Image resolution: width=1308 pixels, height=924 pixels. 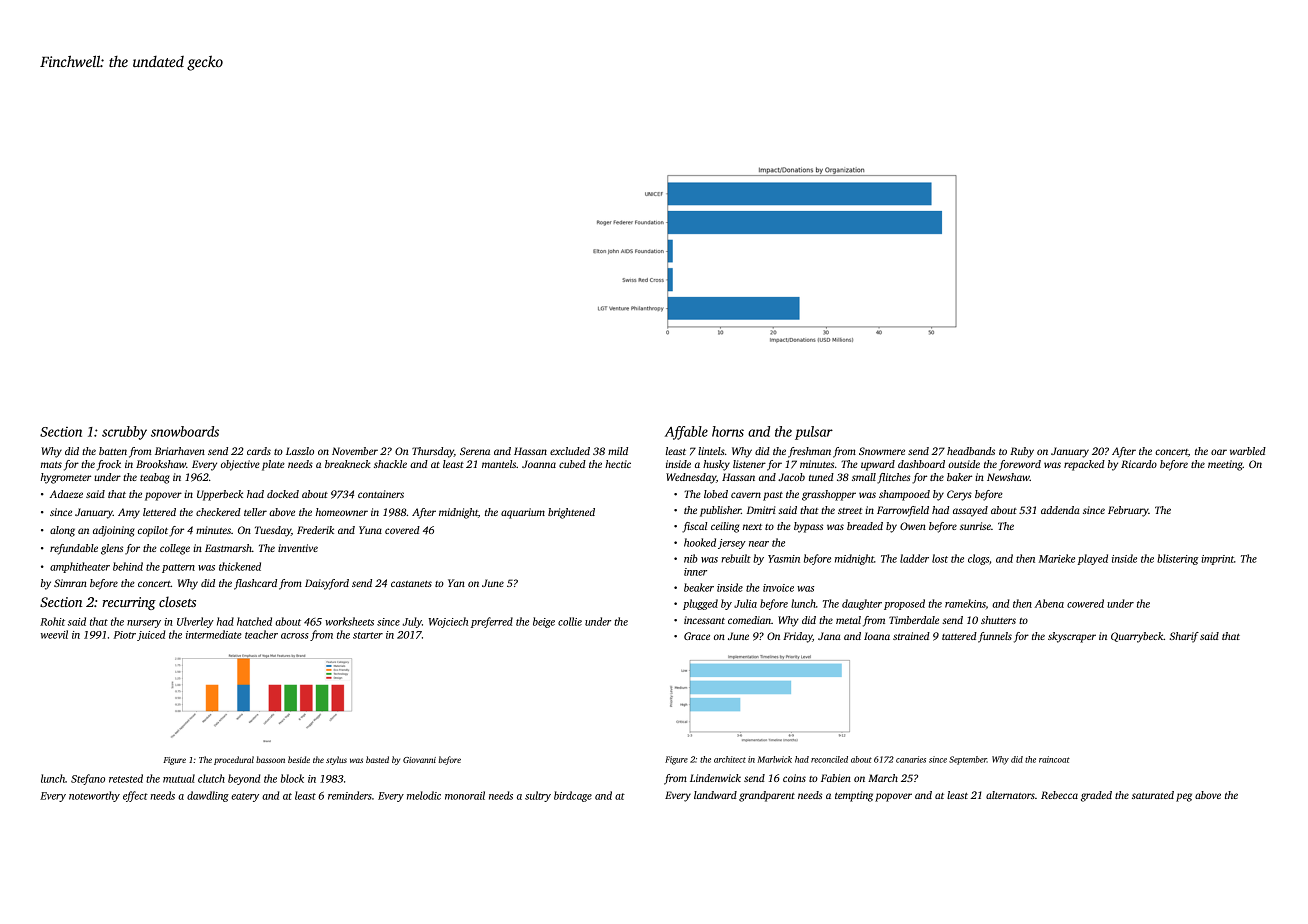 What do you see at coordinates (1217, 560) in the screenshot?
I see `imprint` at bounding box center [1217, 560].
